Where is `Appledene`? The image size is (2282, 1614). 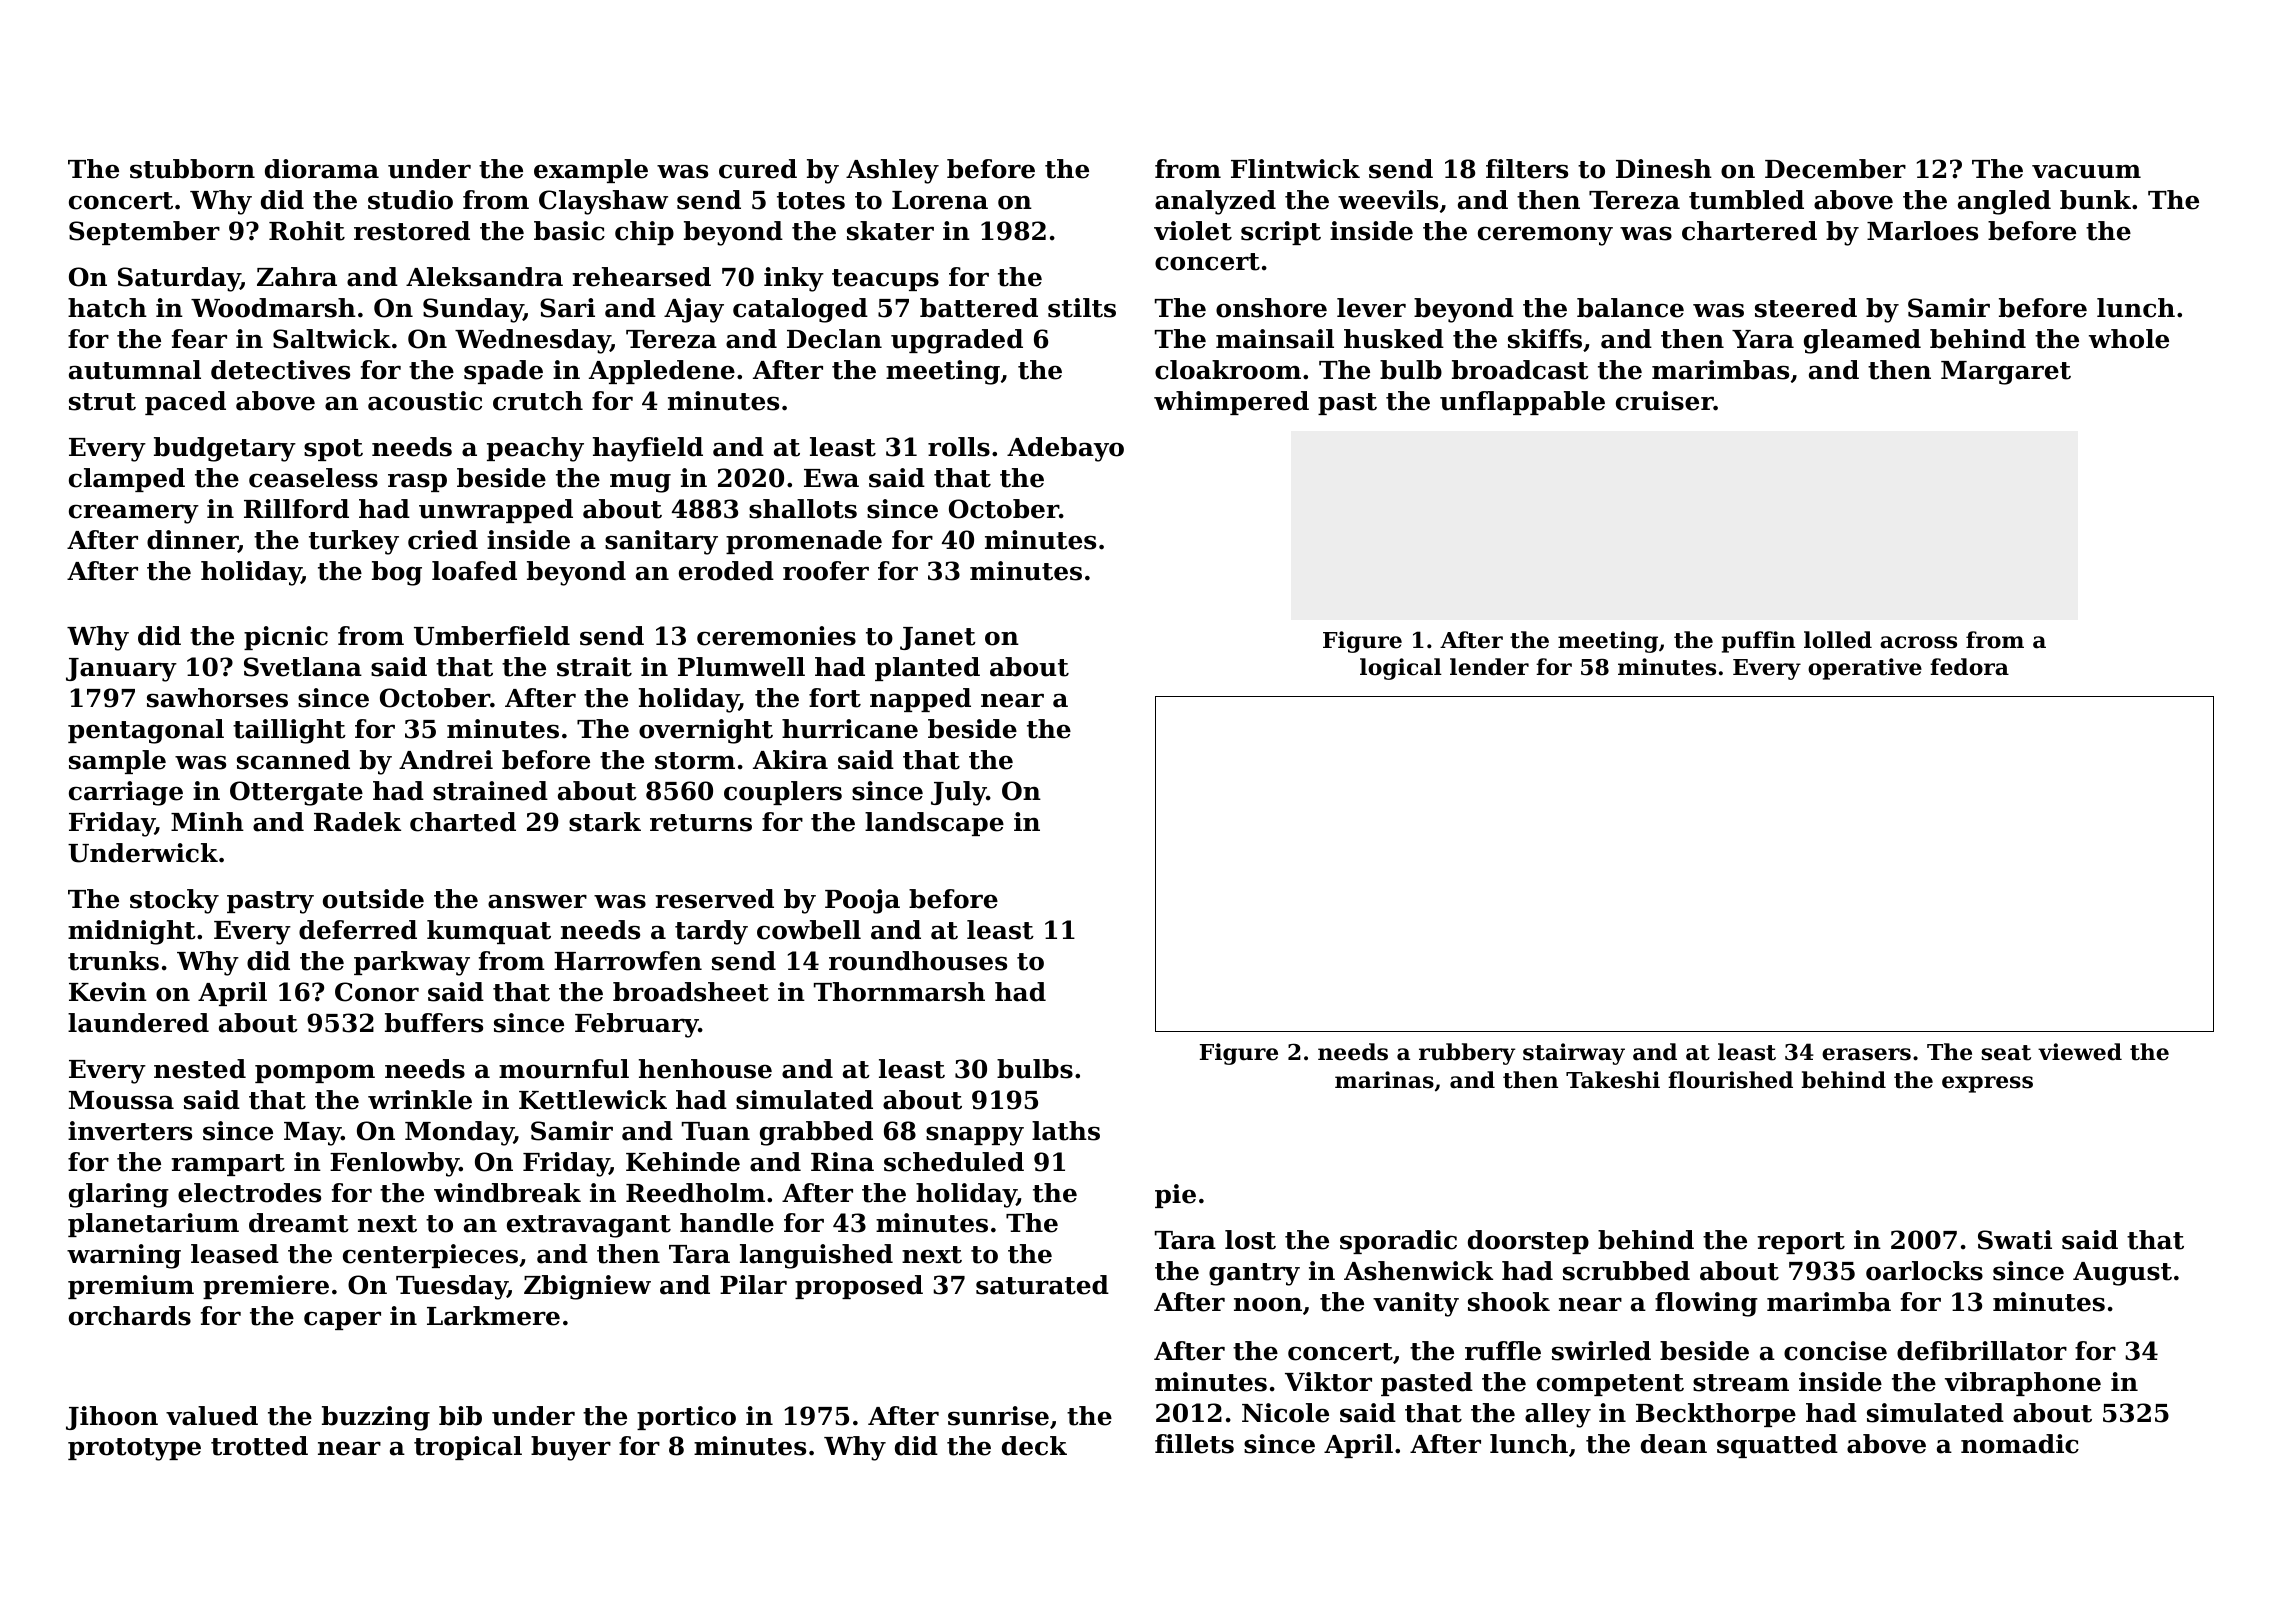
Appledene is located at coordinates (662, 372).
